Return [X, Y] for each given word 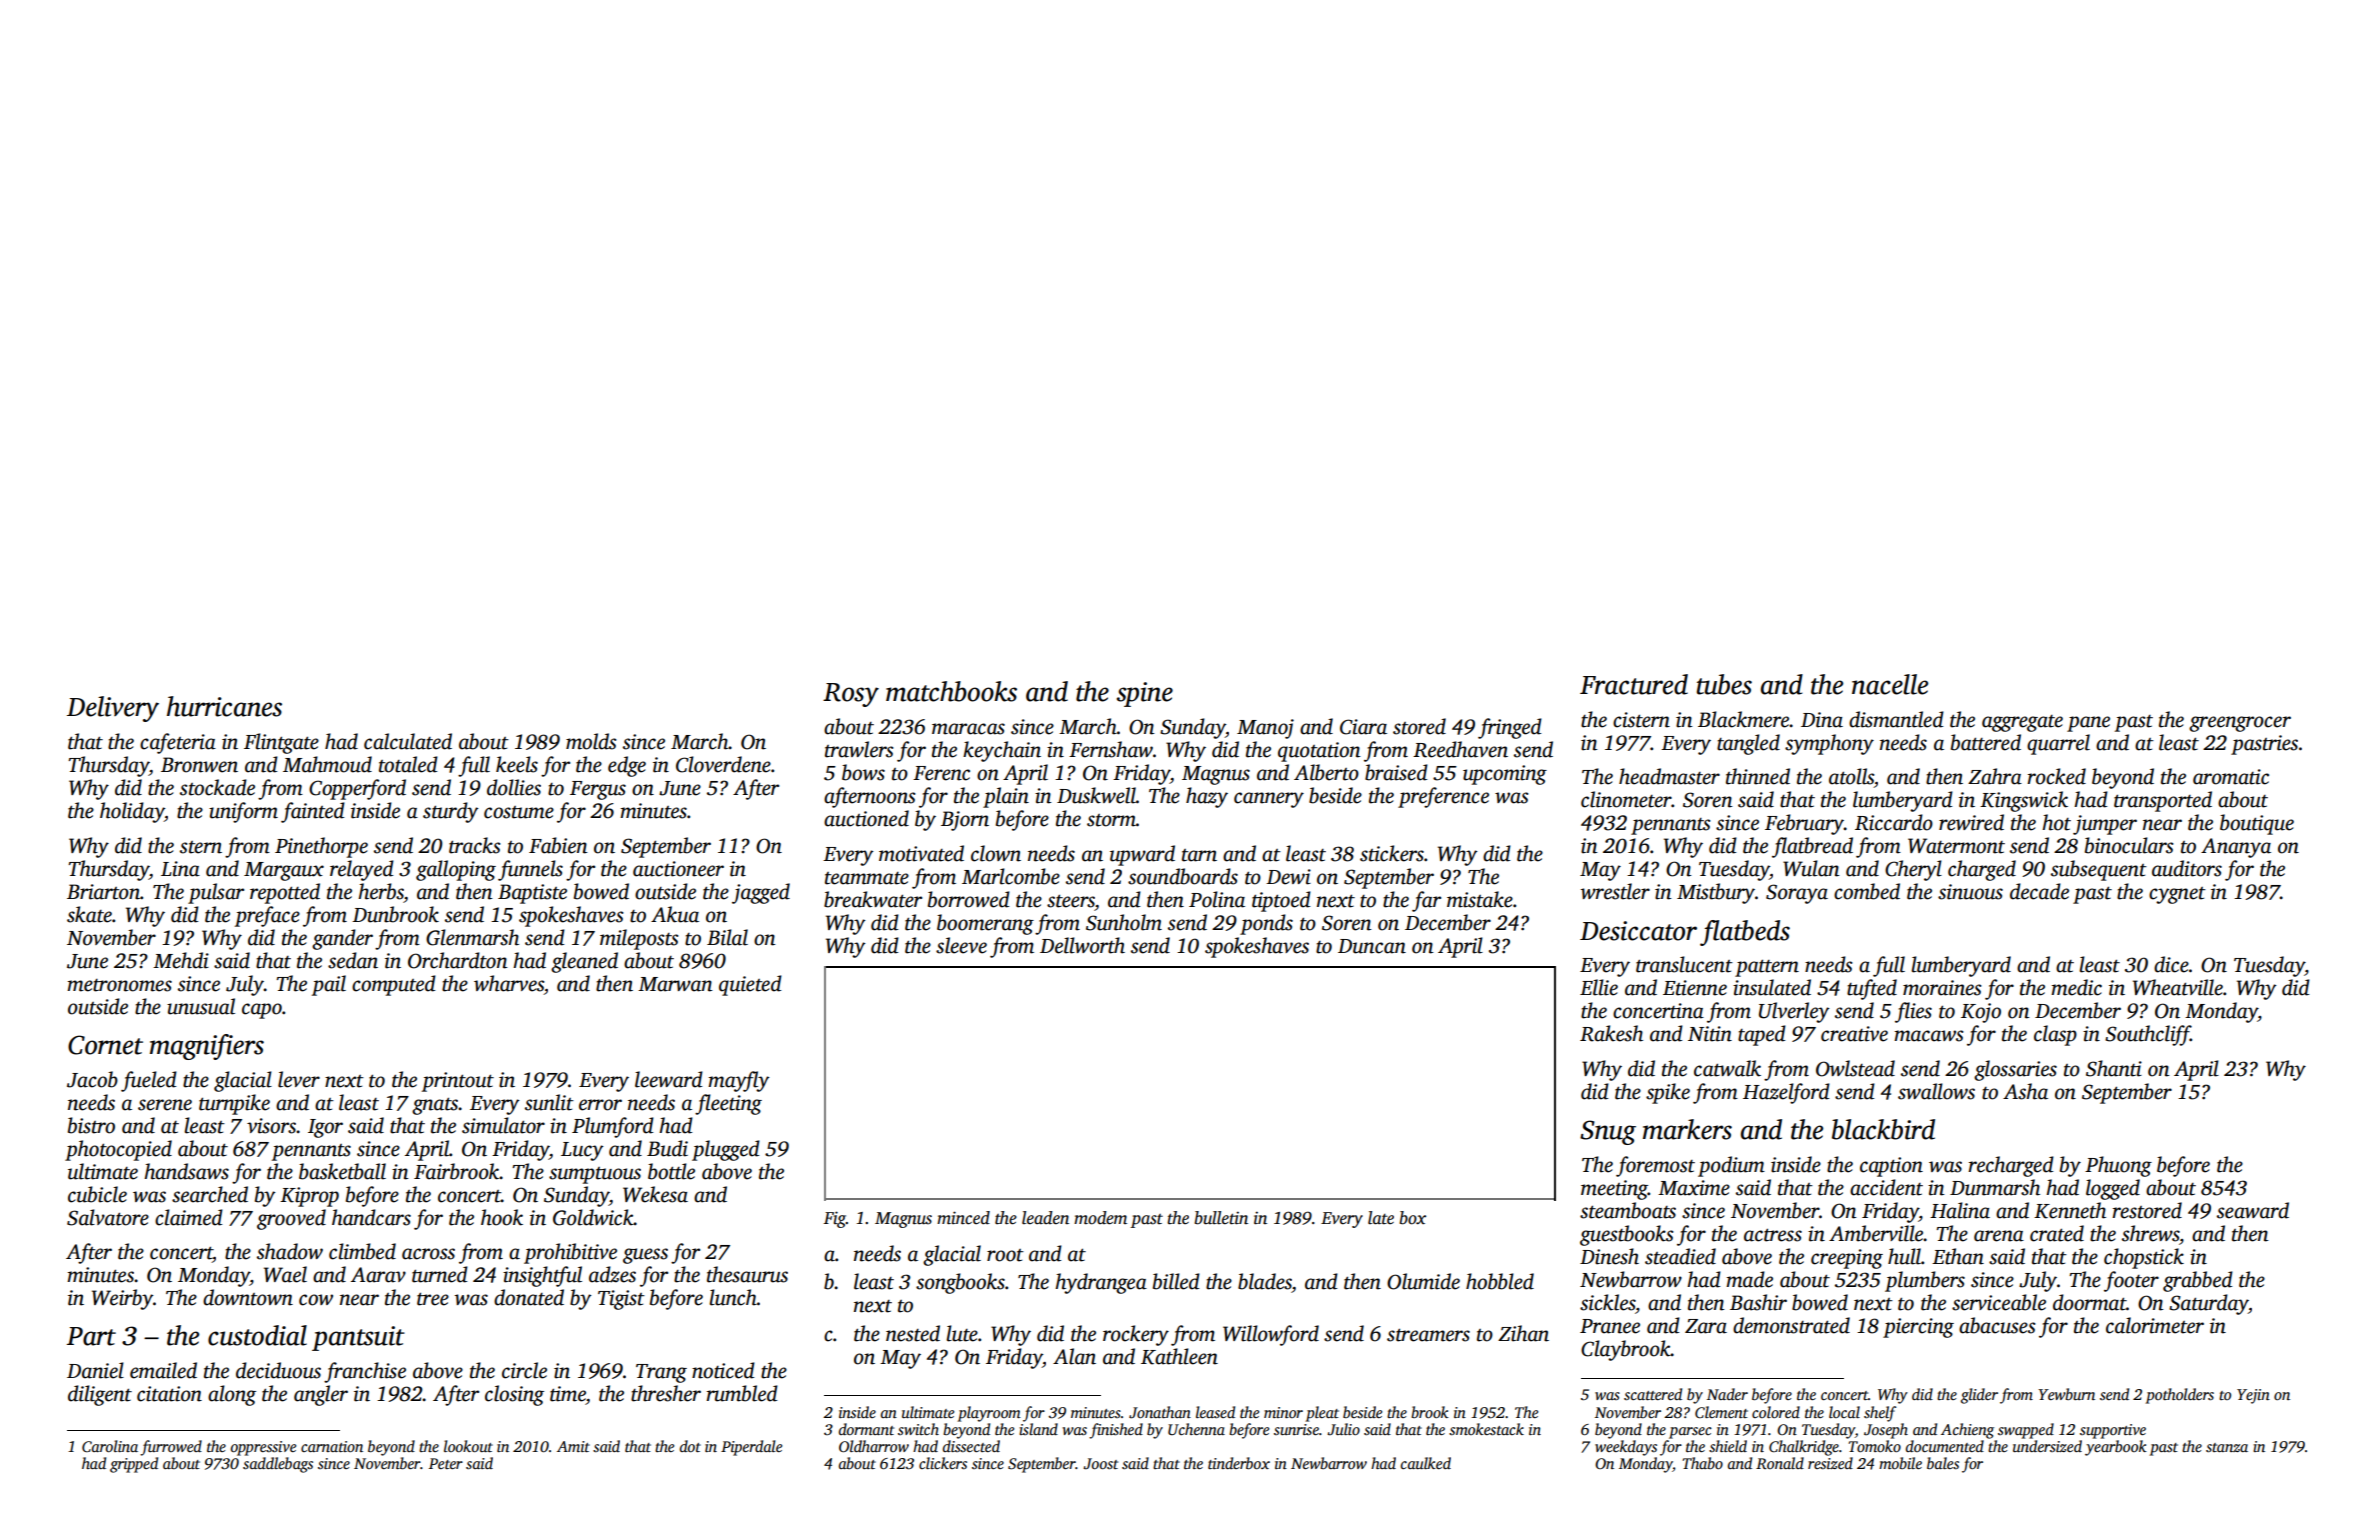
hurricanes [224, 706]
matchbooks [951, 691]
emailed [163, 1370]
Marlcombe [1011, 876]
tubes [1724, 684]
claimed [189, 1217]
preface [267, 916]
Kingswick [2024, 801]
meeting [1614, 1190]
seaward [2253, 1210]
